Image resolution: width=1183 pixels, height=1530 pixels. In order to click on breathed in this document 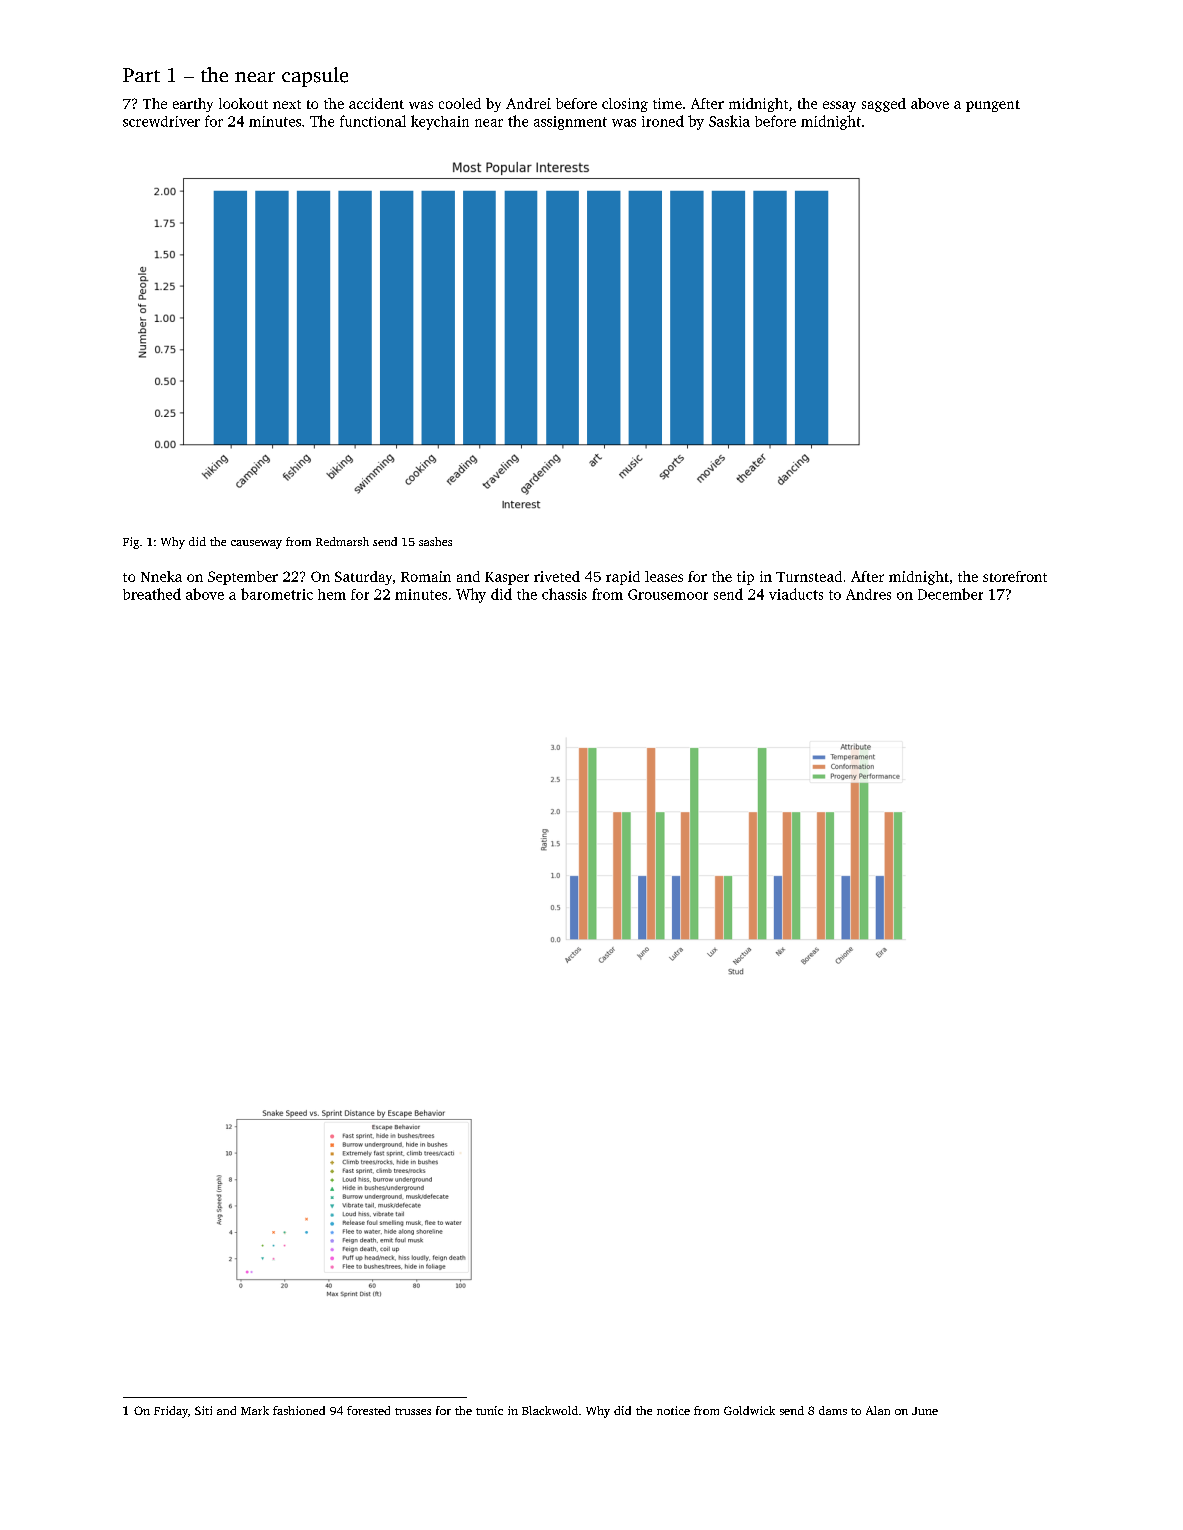, I will do `click(152, 594)`.
